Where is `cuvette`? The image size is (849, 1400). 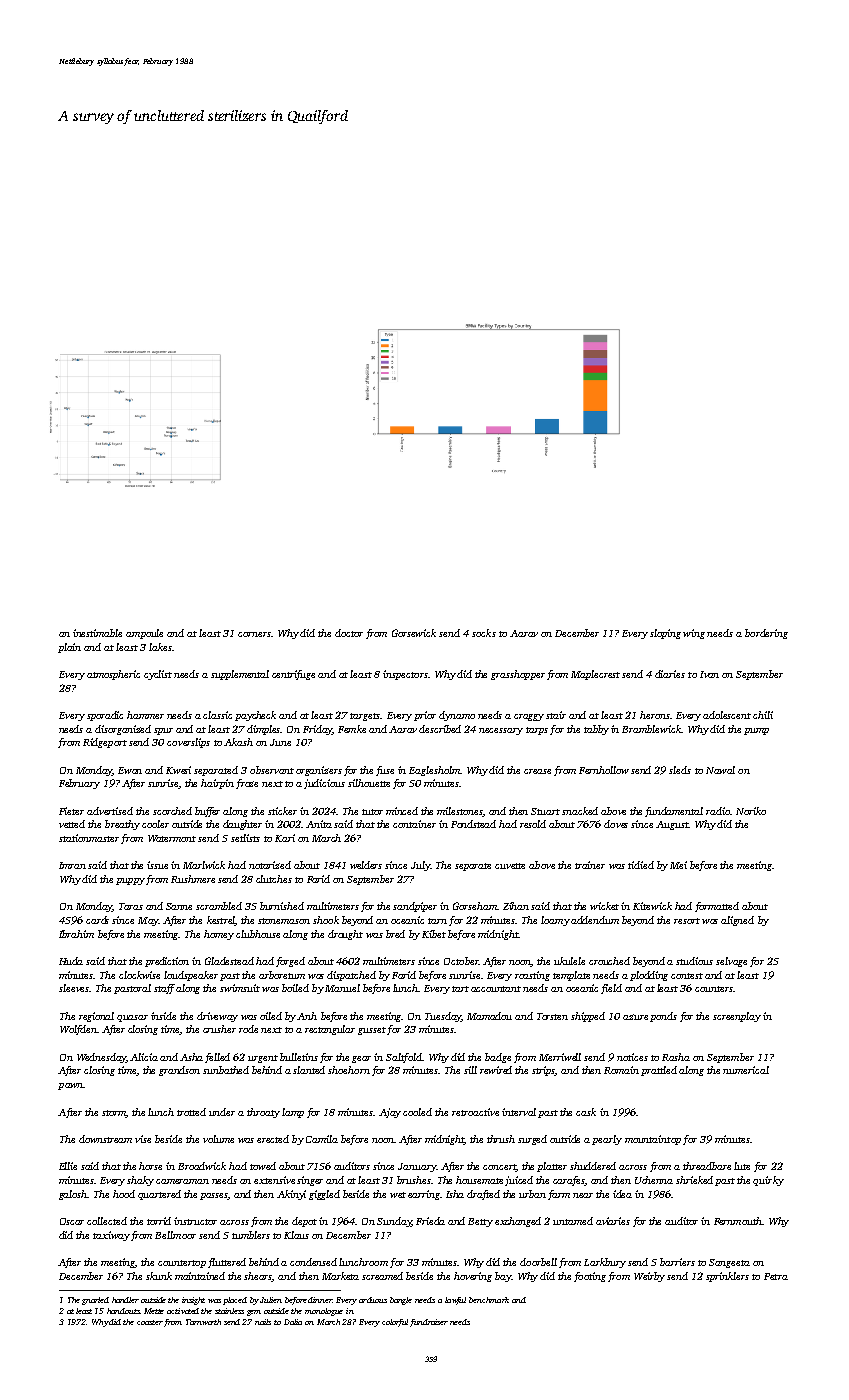 cuvette is located at coordinates (510, 866).
